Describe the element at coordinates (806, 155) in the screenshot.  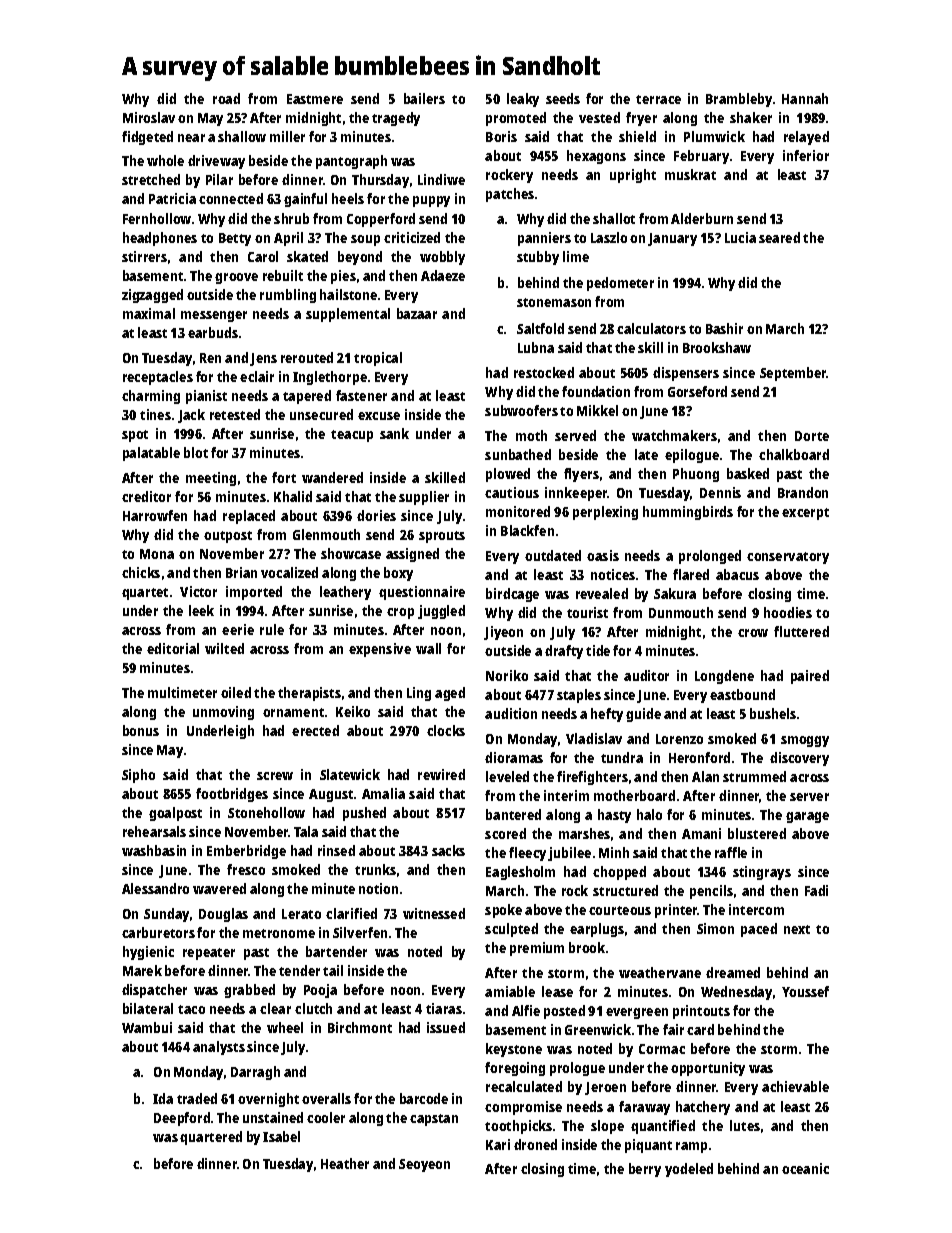
I see `inferior` at that location.
